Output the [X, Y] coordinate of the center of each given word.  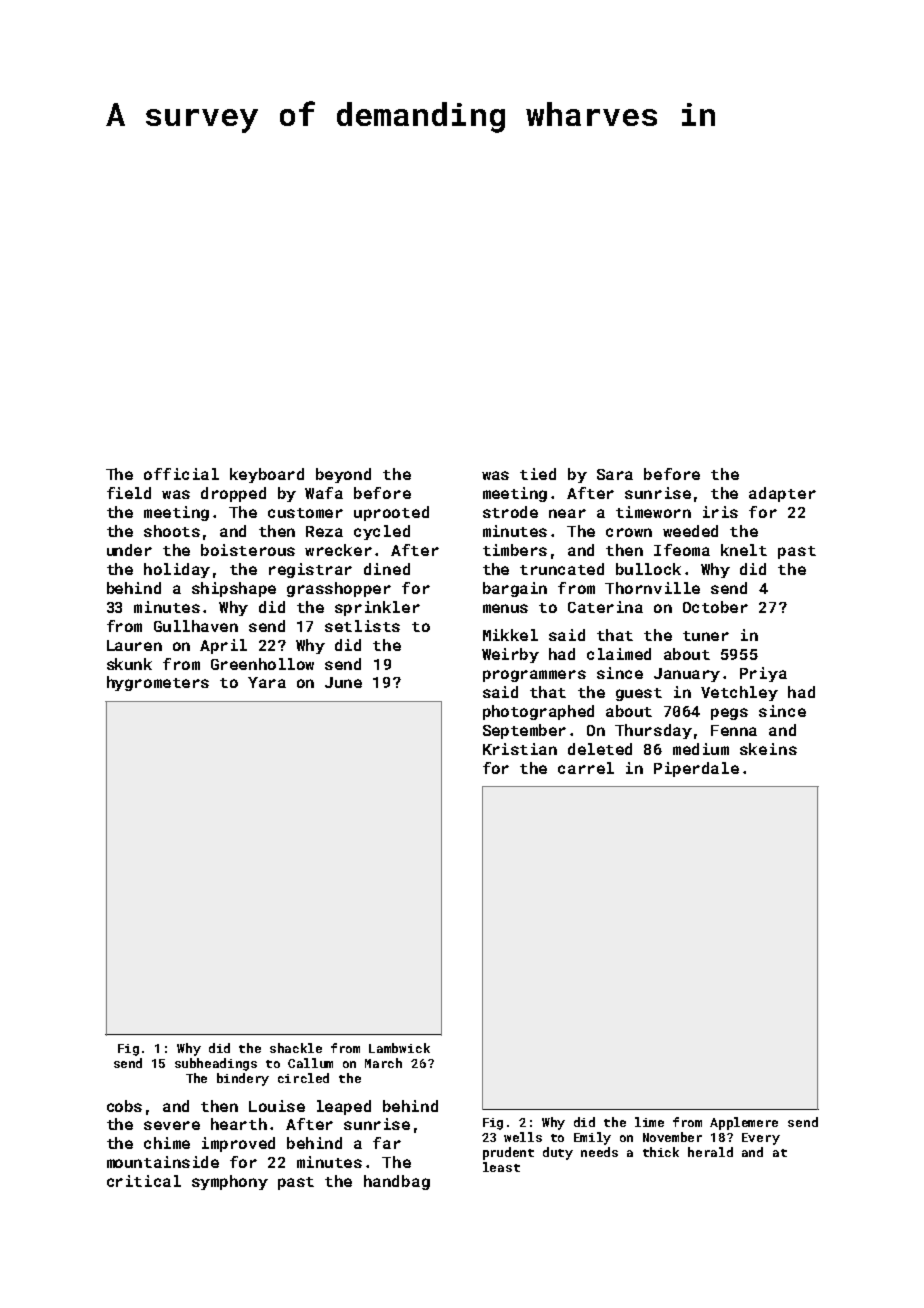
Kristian [520, 749]
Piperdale [696, 769]
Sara [615, 474]
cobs [124, 1106]
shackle [296, 1048]
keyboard [267, 475]
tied [538, 474]
